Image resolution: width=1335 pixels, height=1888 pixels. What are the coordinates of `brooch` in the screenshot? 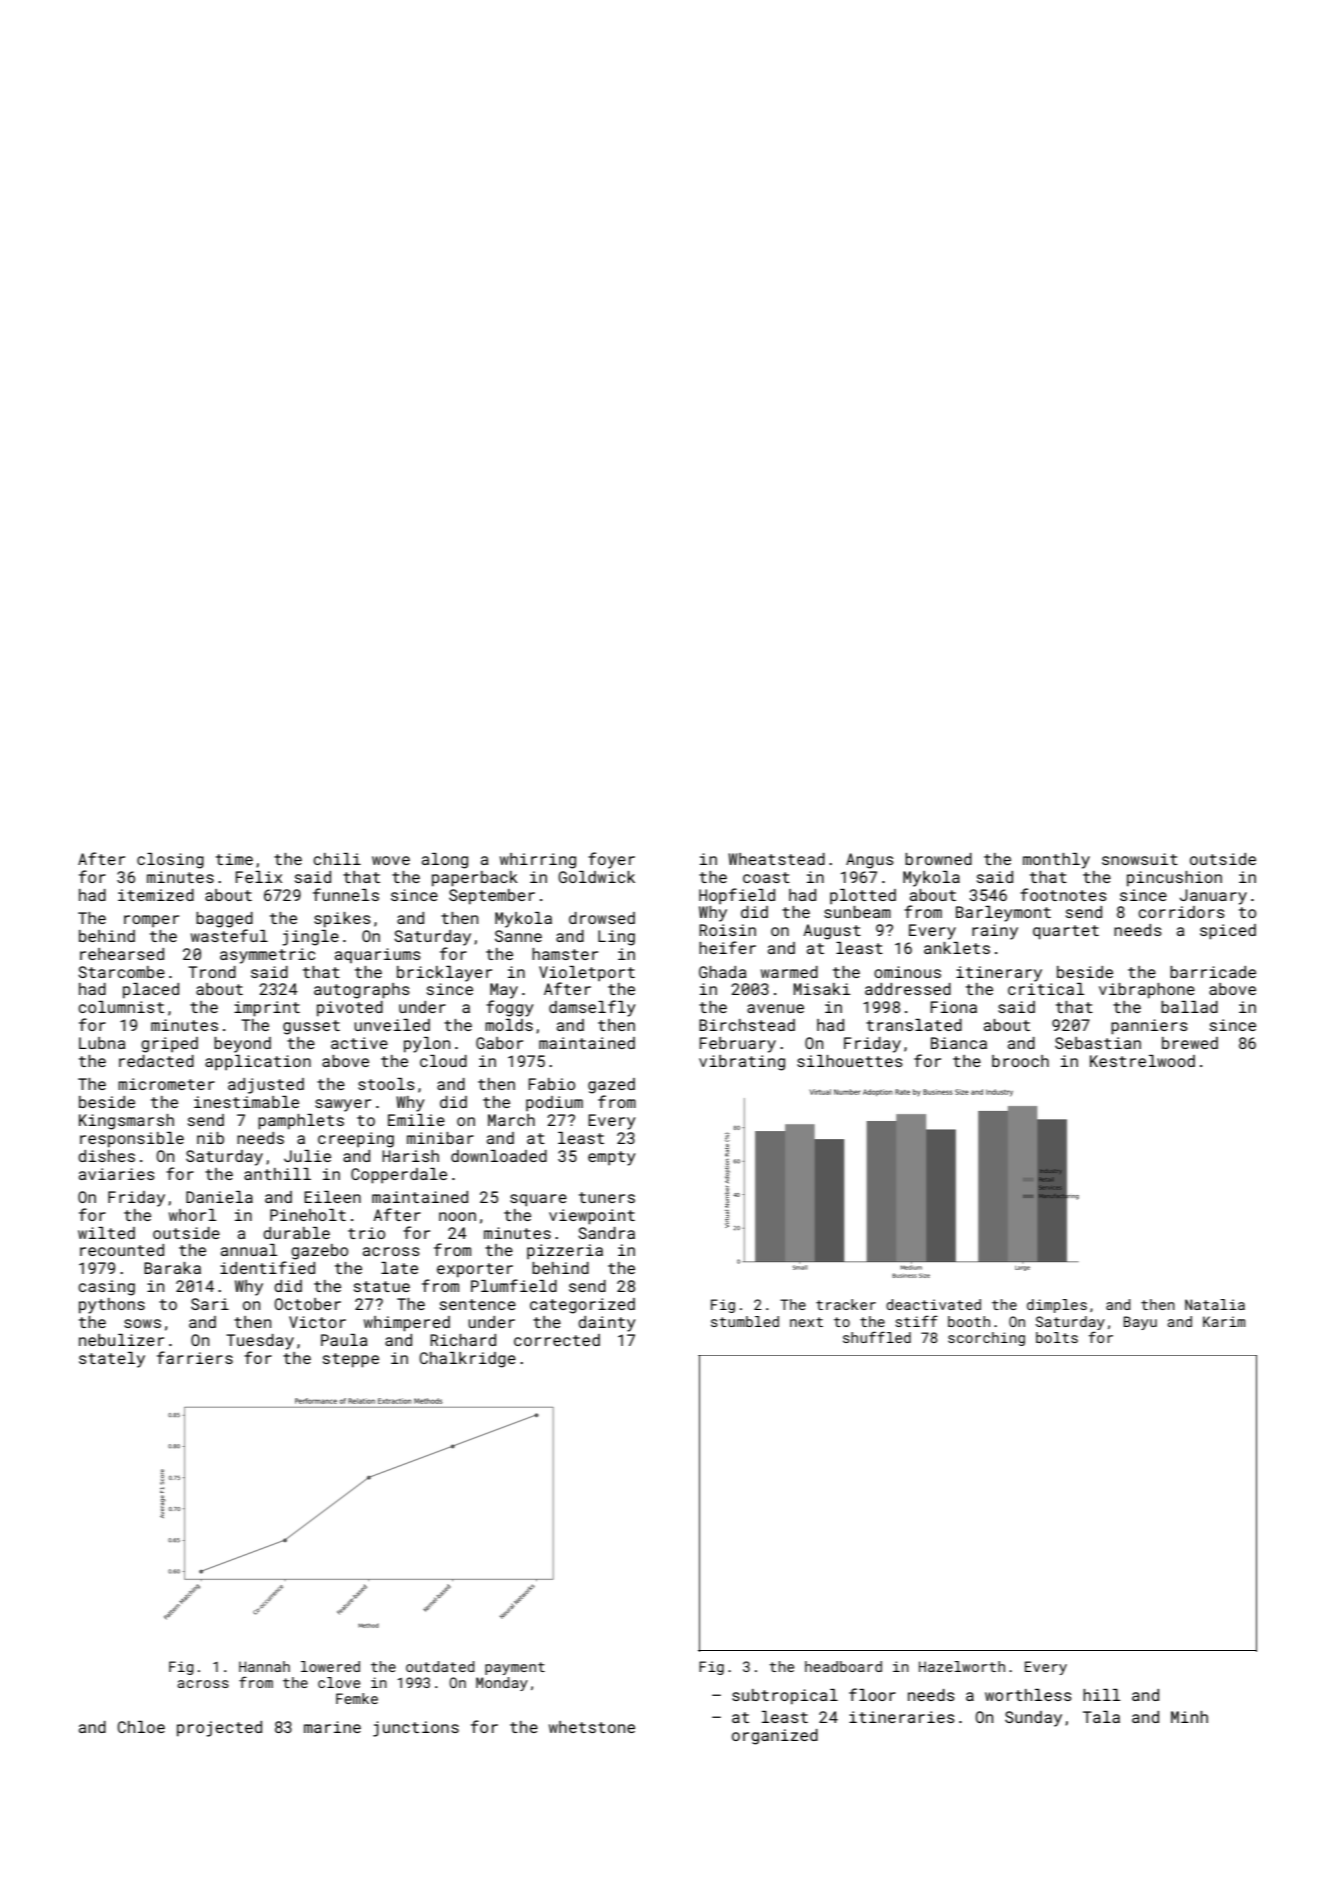 It's located at (1020, 1061).
